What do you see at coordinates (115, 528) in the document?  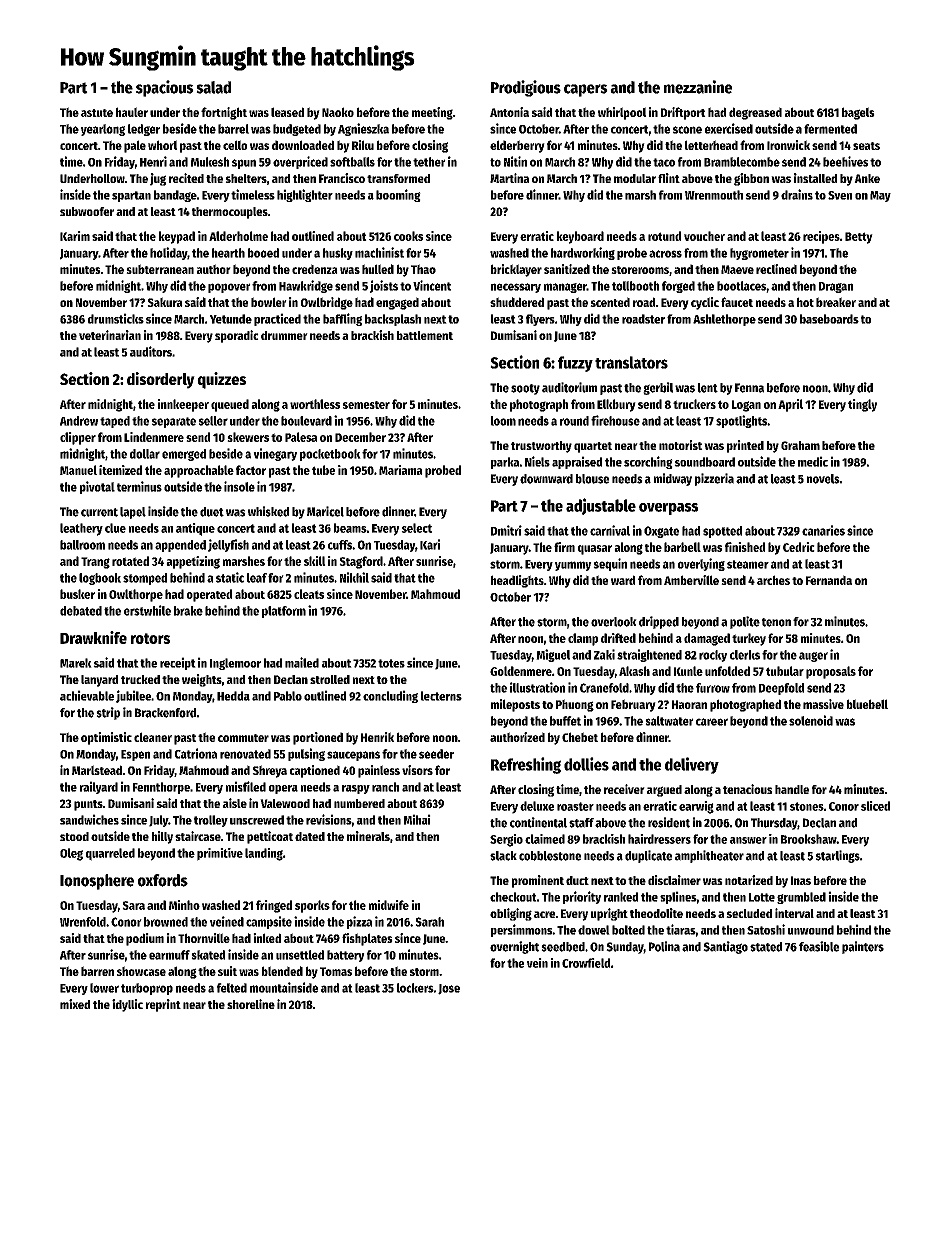 I see `clue` at bounding box center [115, 528].
